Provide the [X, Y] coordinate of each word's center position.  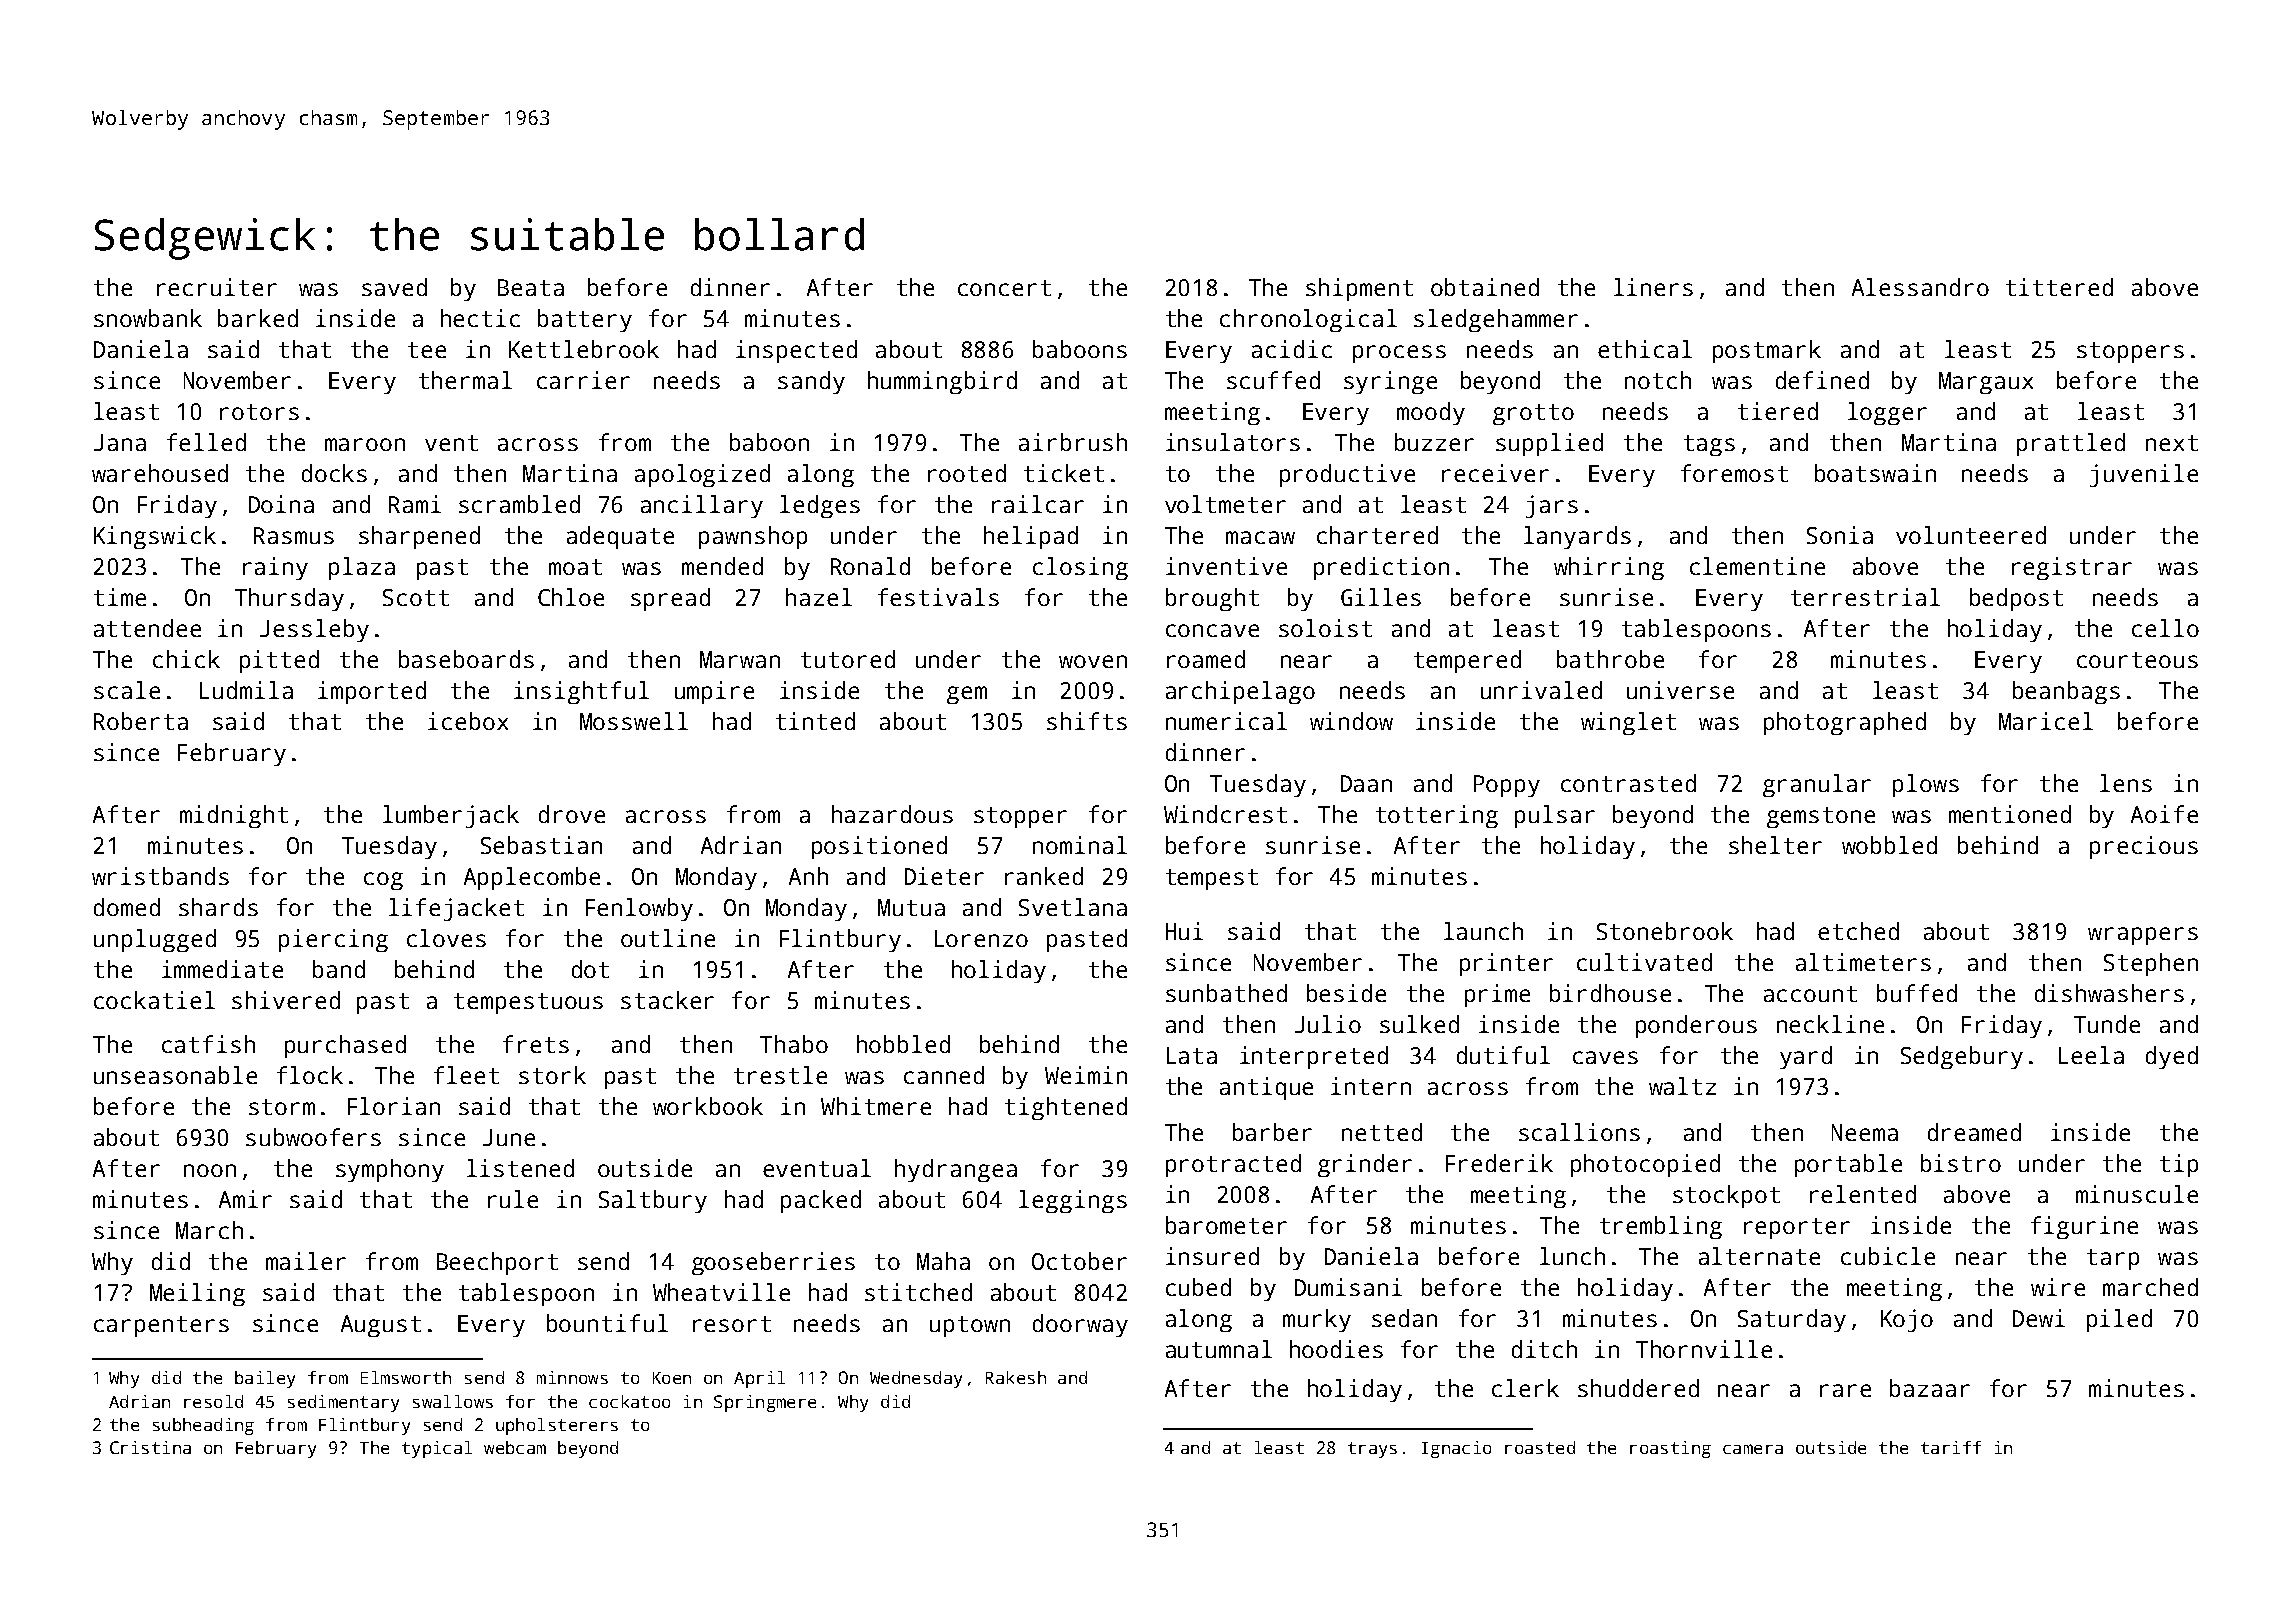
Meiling [197, 1294]
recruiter [217, 287]
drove [572, 814]
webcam [515, 1447]
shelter [1775, 845]
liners [1653, 287]
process [1399, 354]
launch [1483, 931]
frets [536, 1044]
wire [2058, 1287]
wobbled [1889, 845]
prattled [2071, 444]
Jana [120, 442]
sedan [1404, 1318]
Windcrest [1225, 814]
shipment [1359, 289]
